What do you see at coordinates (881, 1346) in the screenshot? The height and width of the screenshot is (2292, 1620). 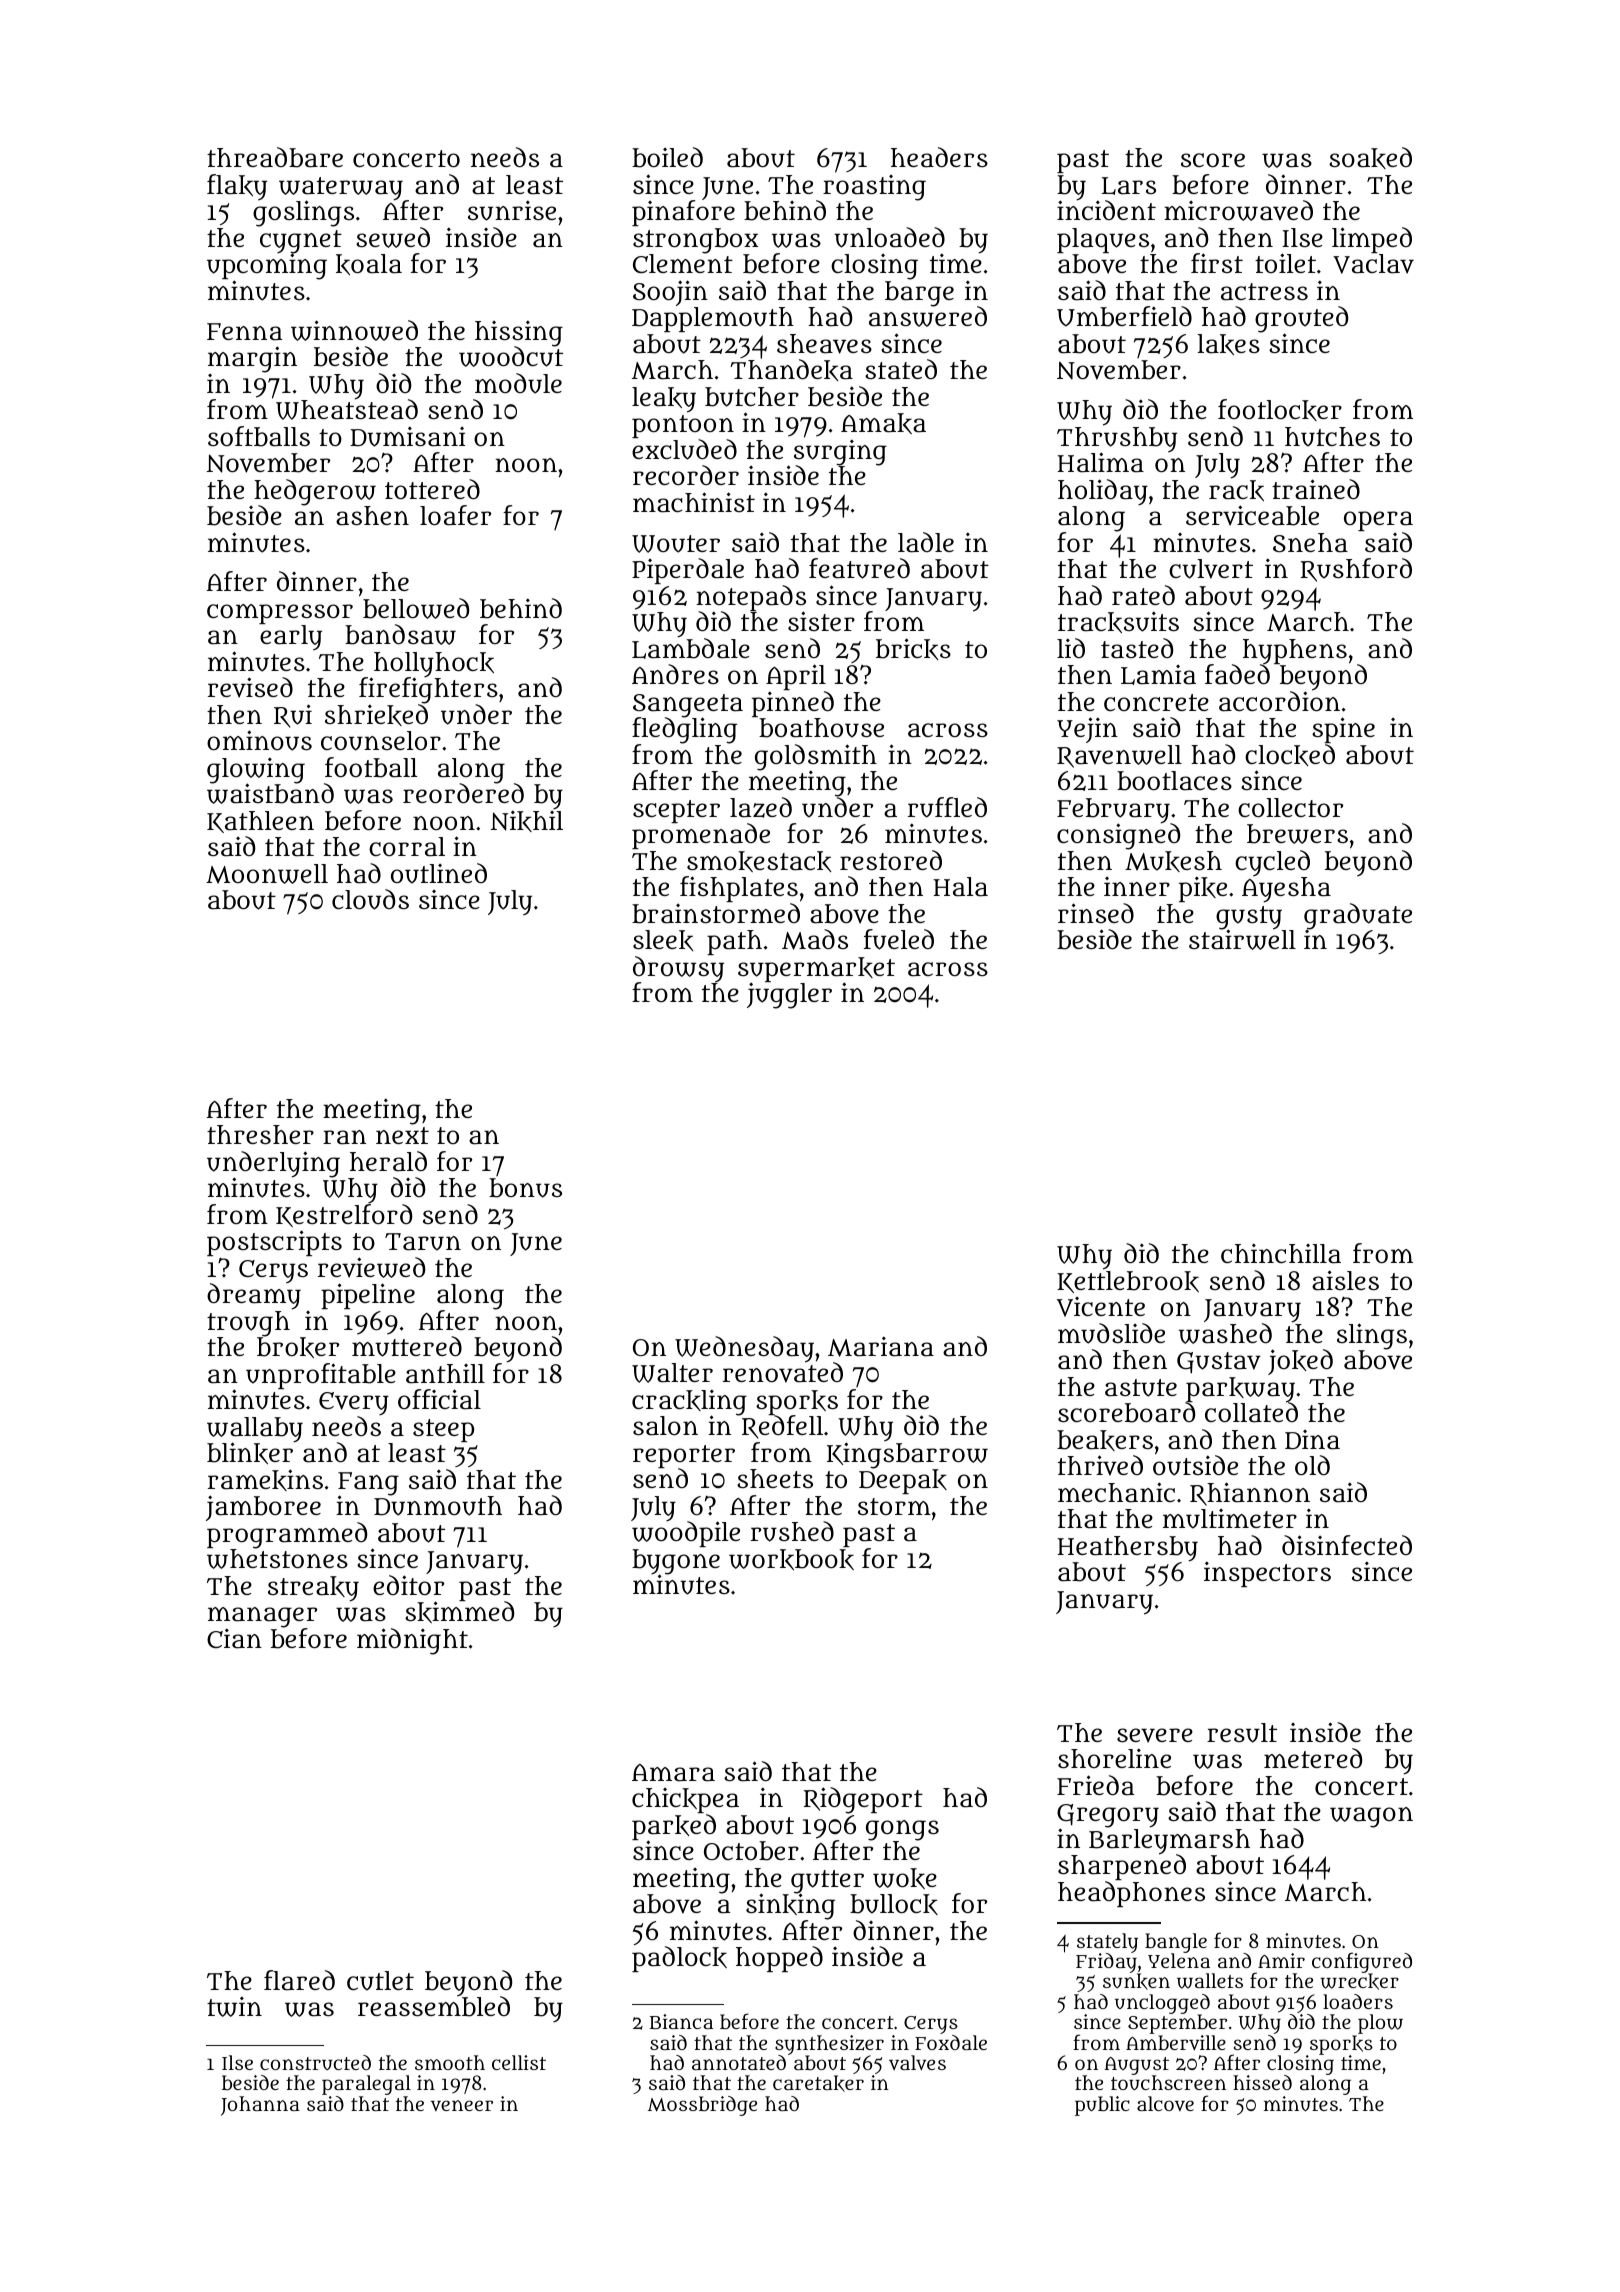 I see `Mariana` at bounding box center [881, 1346].
